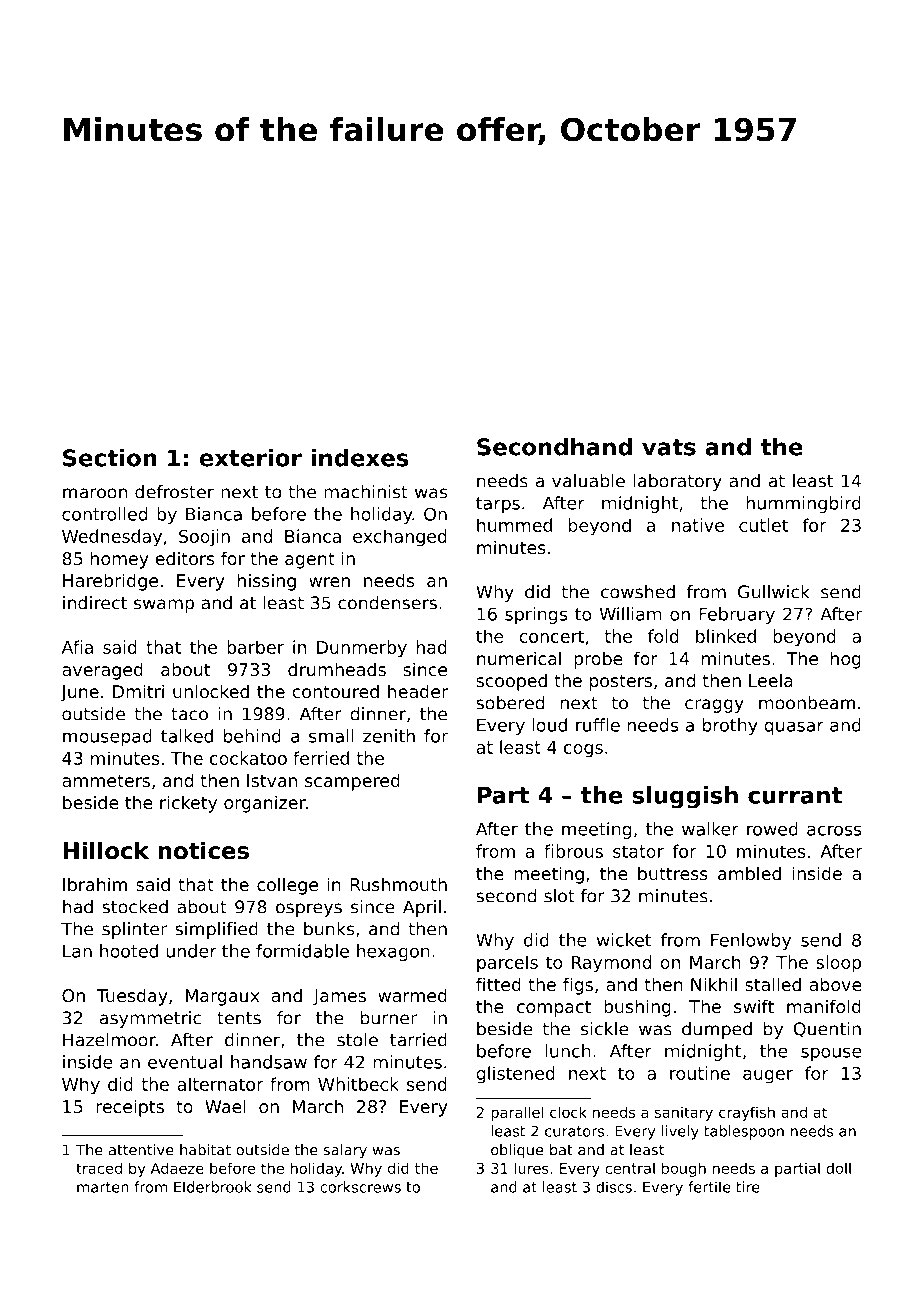  Describe the element at coordinates (132, 997) in the screenshot. I see `Tuesday` at that location.
